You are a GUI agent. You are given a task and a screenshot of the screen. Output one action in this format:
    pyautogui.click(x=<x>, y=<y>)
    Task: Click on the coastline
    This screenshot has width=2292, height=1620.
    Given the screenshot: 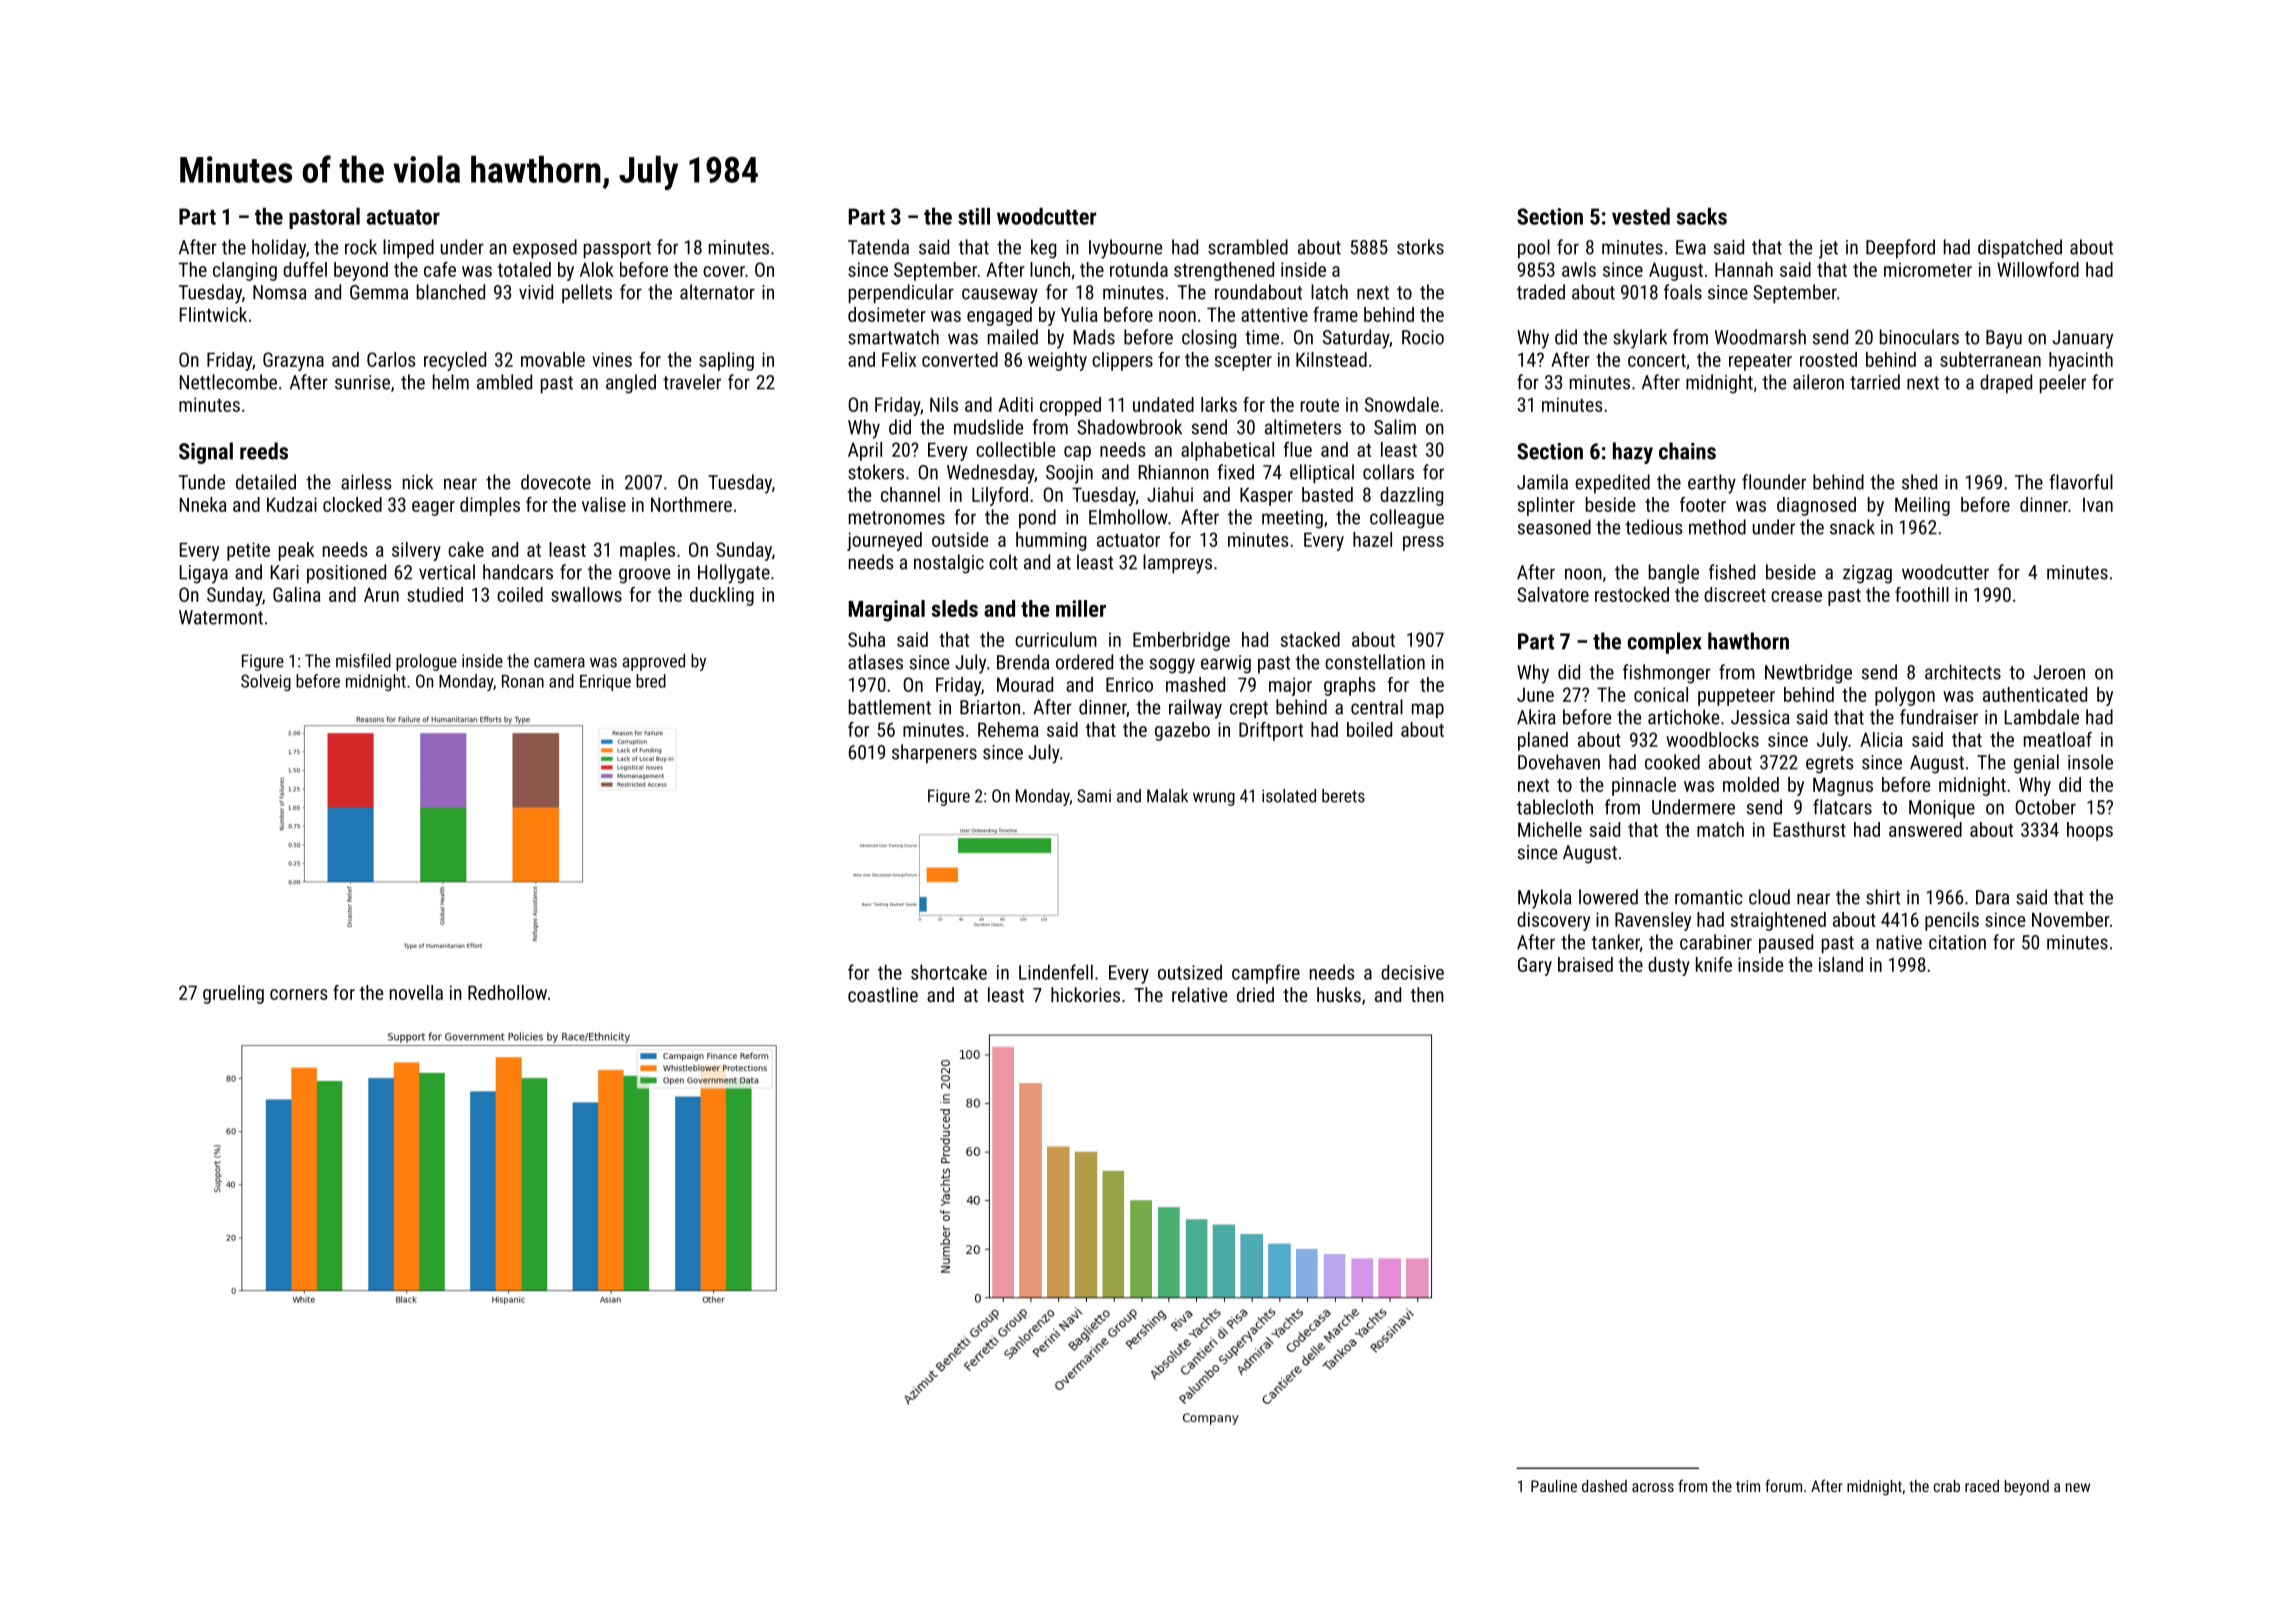 What is the action you would take?
    pyautogui.click(x=883, y=994)
